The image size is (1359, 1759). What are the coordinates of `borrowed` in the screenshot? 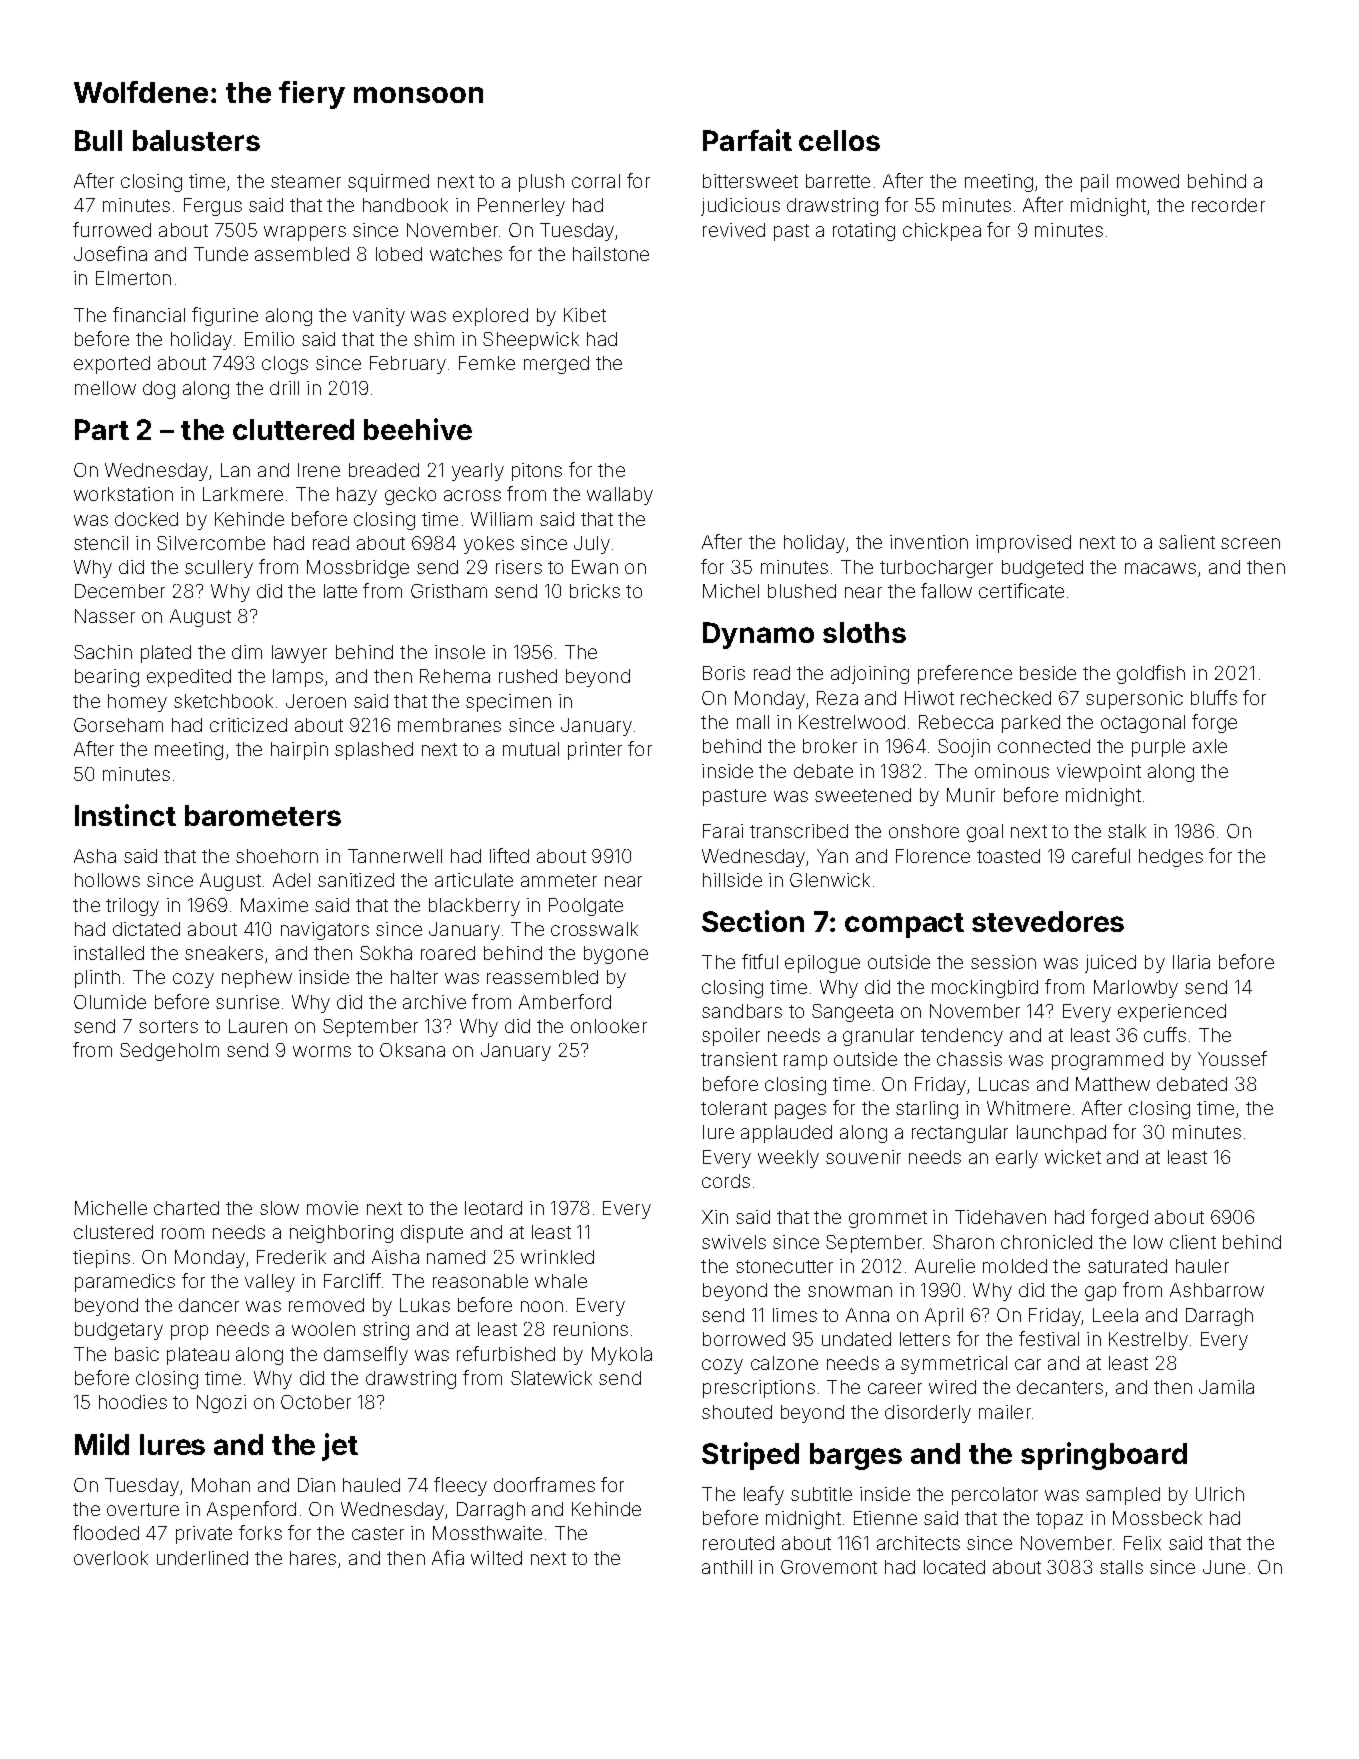 It's located at (744, 1339).
